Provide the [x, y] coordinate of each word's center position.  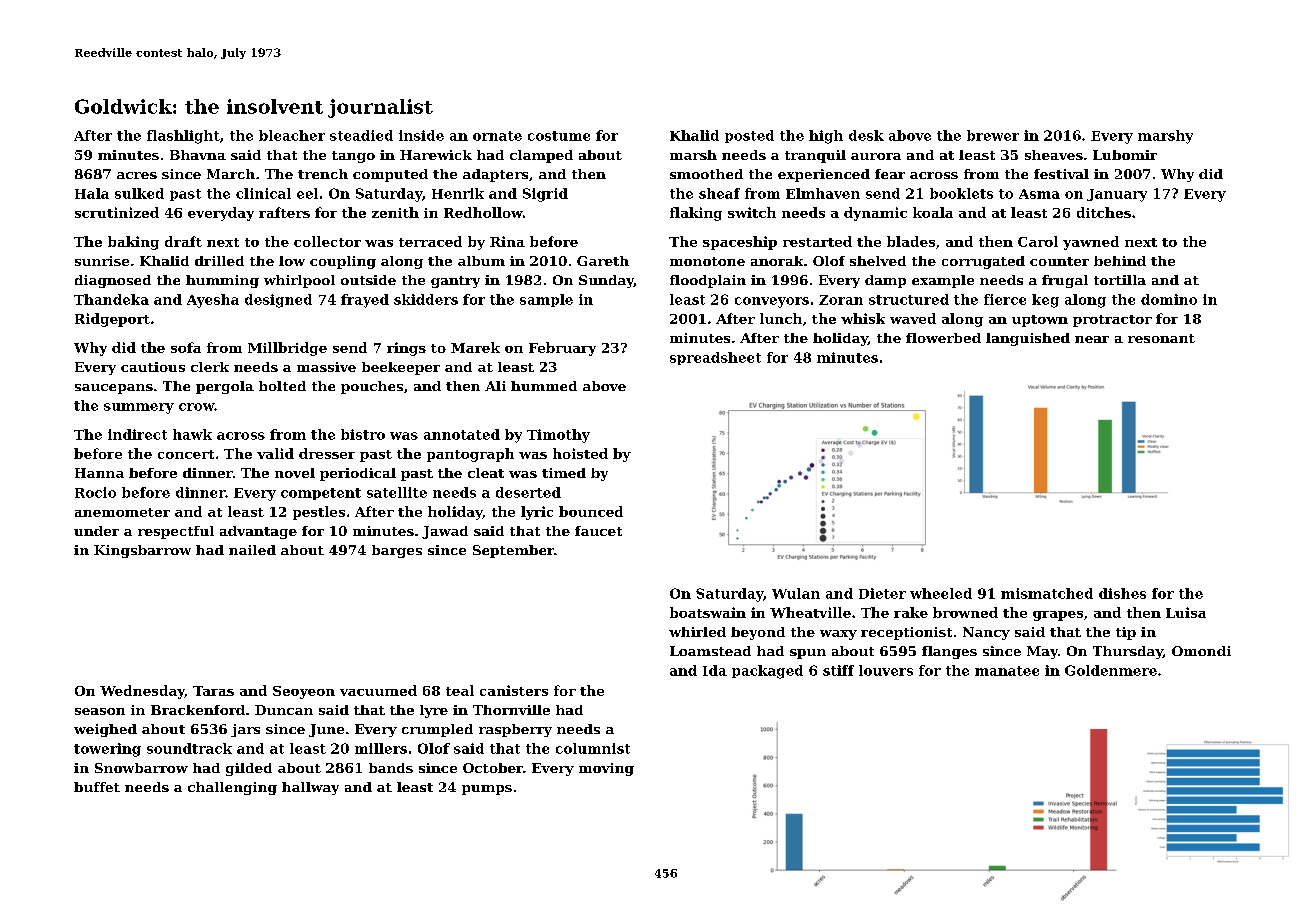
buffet [97, 787]
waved [913, 318]
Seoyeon [304, 692]
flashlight [183, 137]
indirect [137, 434]
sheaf [719, 193]
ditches [1104, 212]
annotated [462, 434]
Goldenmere [1111, 670]
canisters [514, 690]
